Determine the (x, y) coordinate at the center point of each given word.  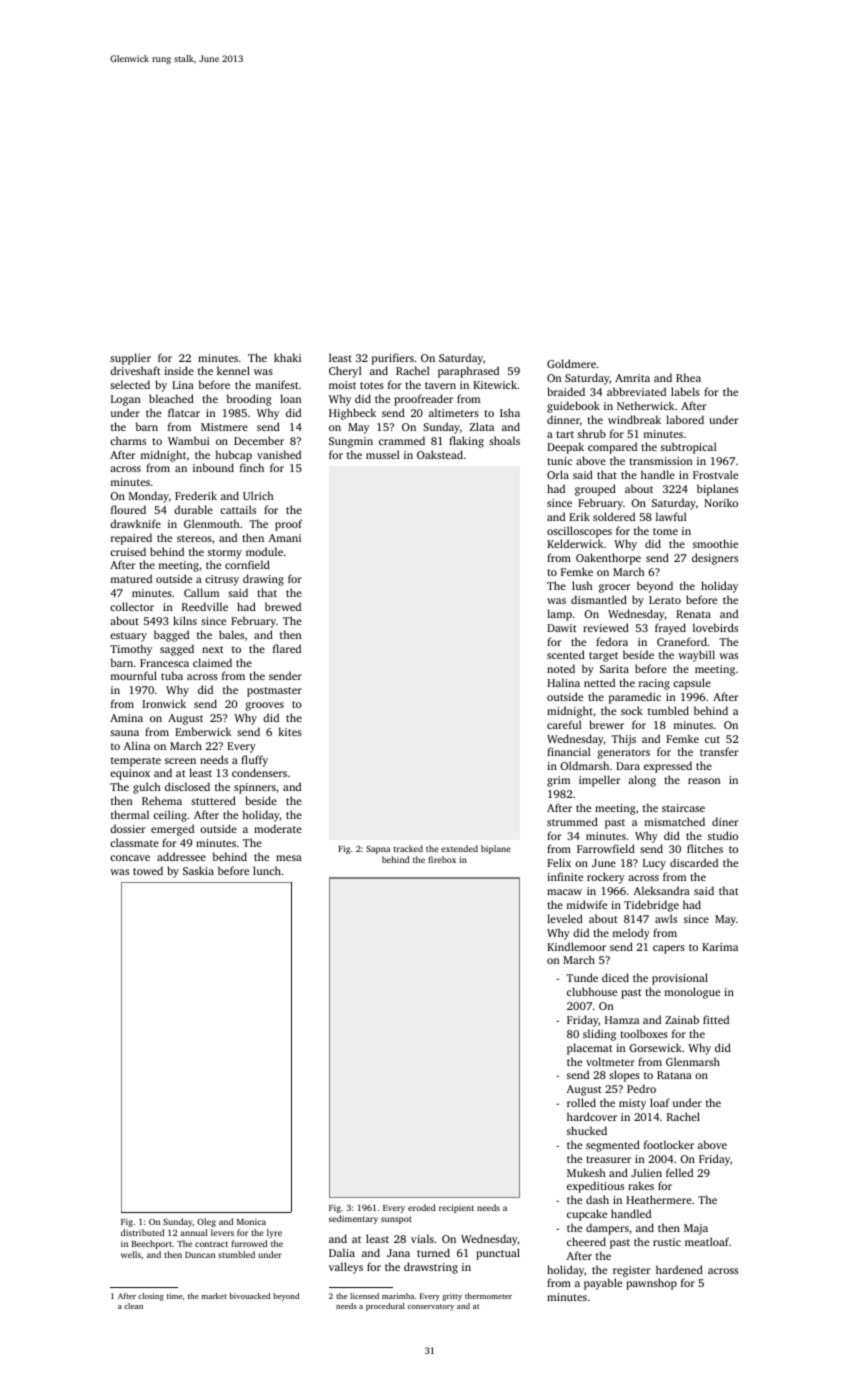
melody (631, 934)
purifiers (393, 359)
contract (211, 1244)
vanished (279, 454)
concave (130, 858)
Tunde (582, 977)
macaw (564, 892)
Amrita (632, 378)
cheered (586, 1241)
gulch (147, 788)
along (642, 781)
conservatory (431, 1307)
